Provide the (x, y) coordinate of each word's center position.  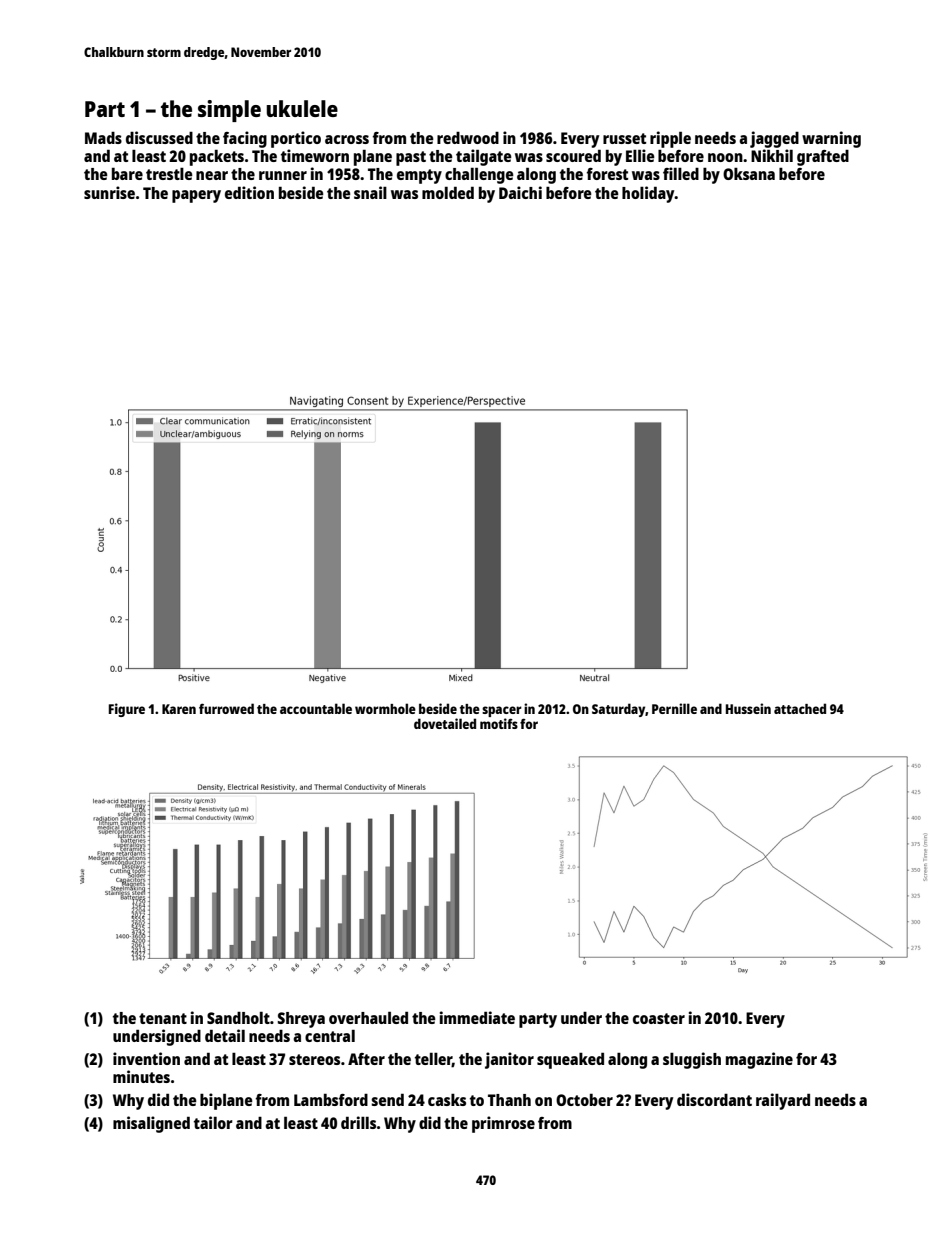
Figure (127, 710)
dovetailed (445, 723)
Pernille (674, 708)
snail (370, 192)
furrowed (226, 708)
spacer (502, 711)
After (366, 1059)
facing (245, 139)
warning (831, 139)
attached (800, 708)
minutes (141, 1076)
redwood (468, 138)
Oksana (749, 174)
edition (249, 192)
